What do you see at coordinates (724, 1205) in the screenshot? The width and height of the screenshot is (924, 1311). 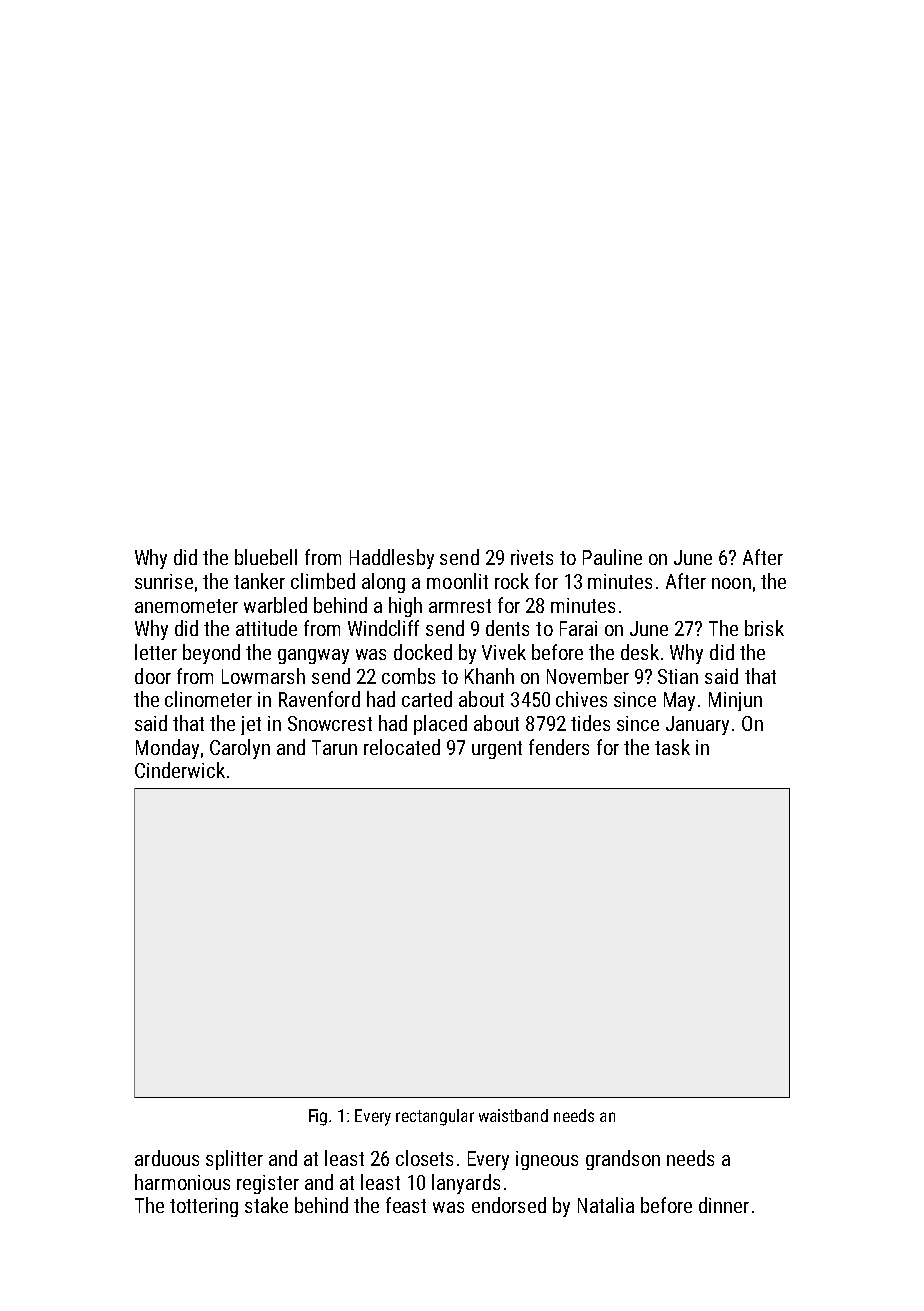 I see `dinner` at bounding box center [724, 1205].
